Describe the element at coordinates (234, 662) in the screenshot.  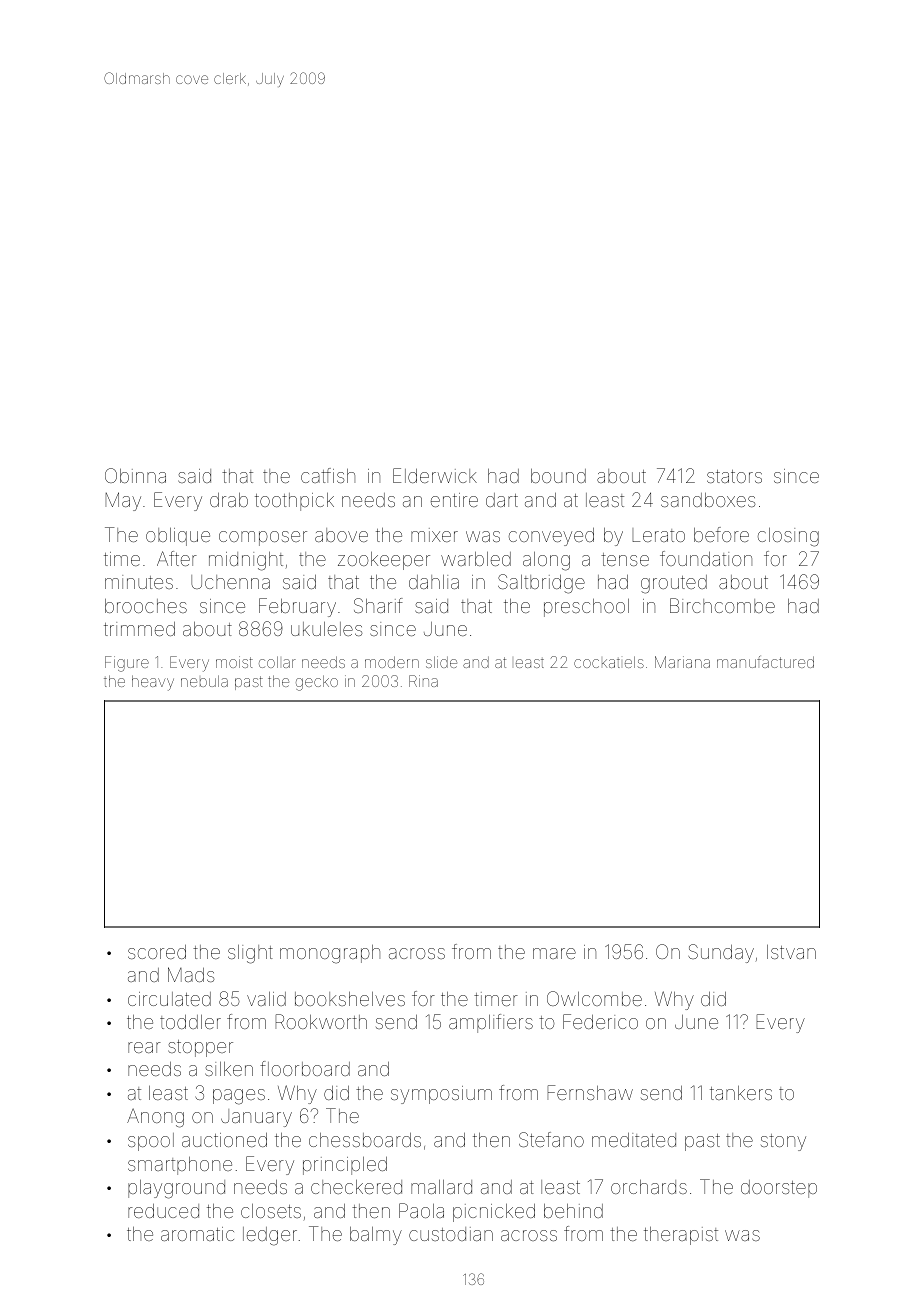
I see `moist` at that location.
